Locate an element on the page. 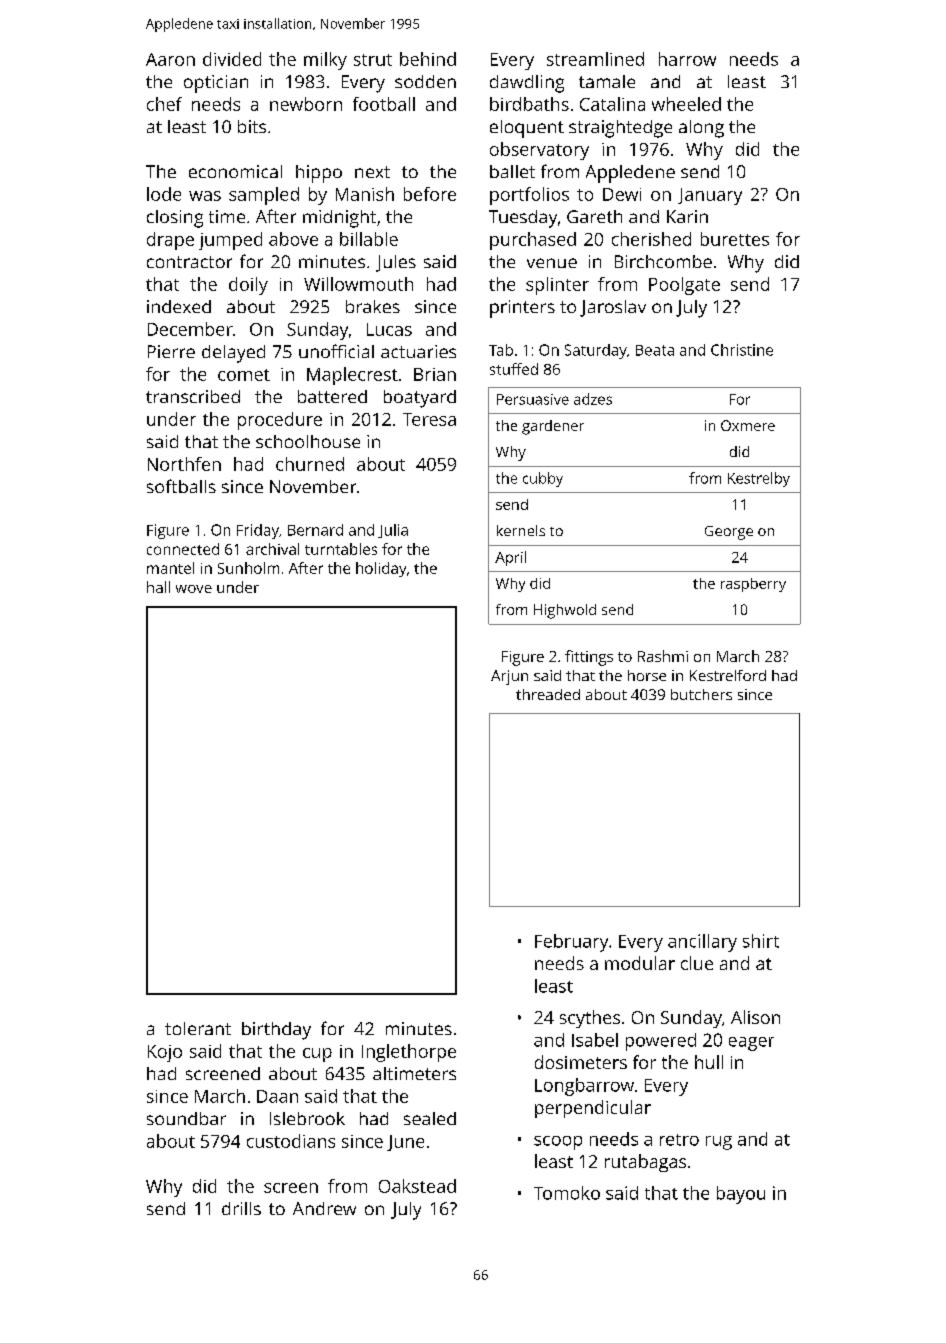 This document has height=1343, width=946. divided is located at coordinates (232, 59).
